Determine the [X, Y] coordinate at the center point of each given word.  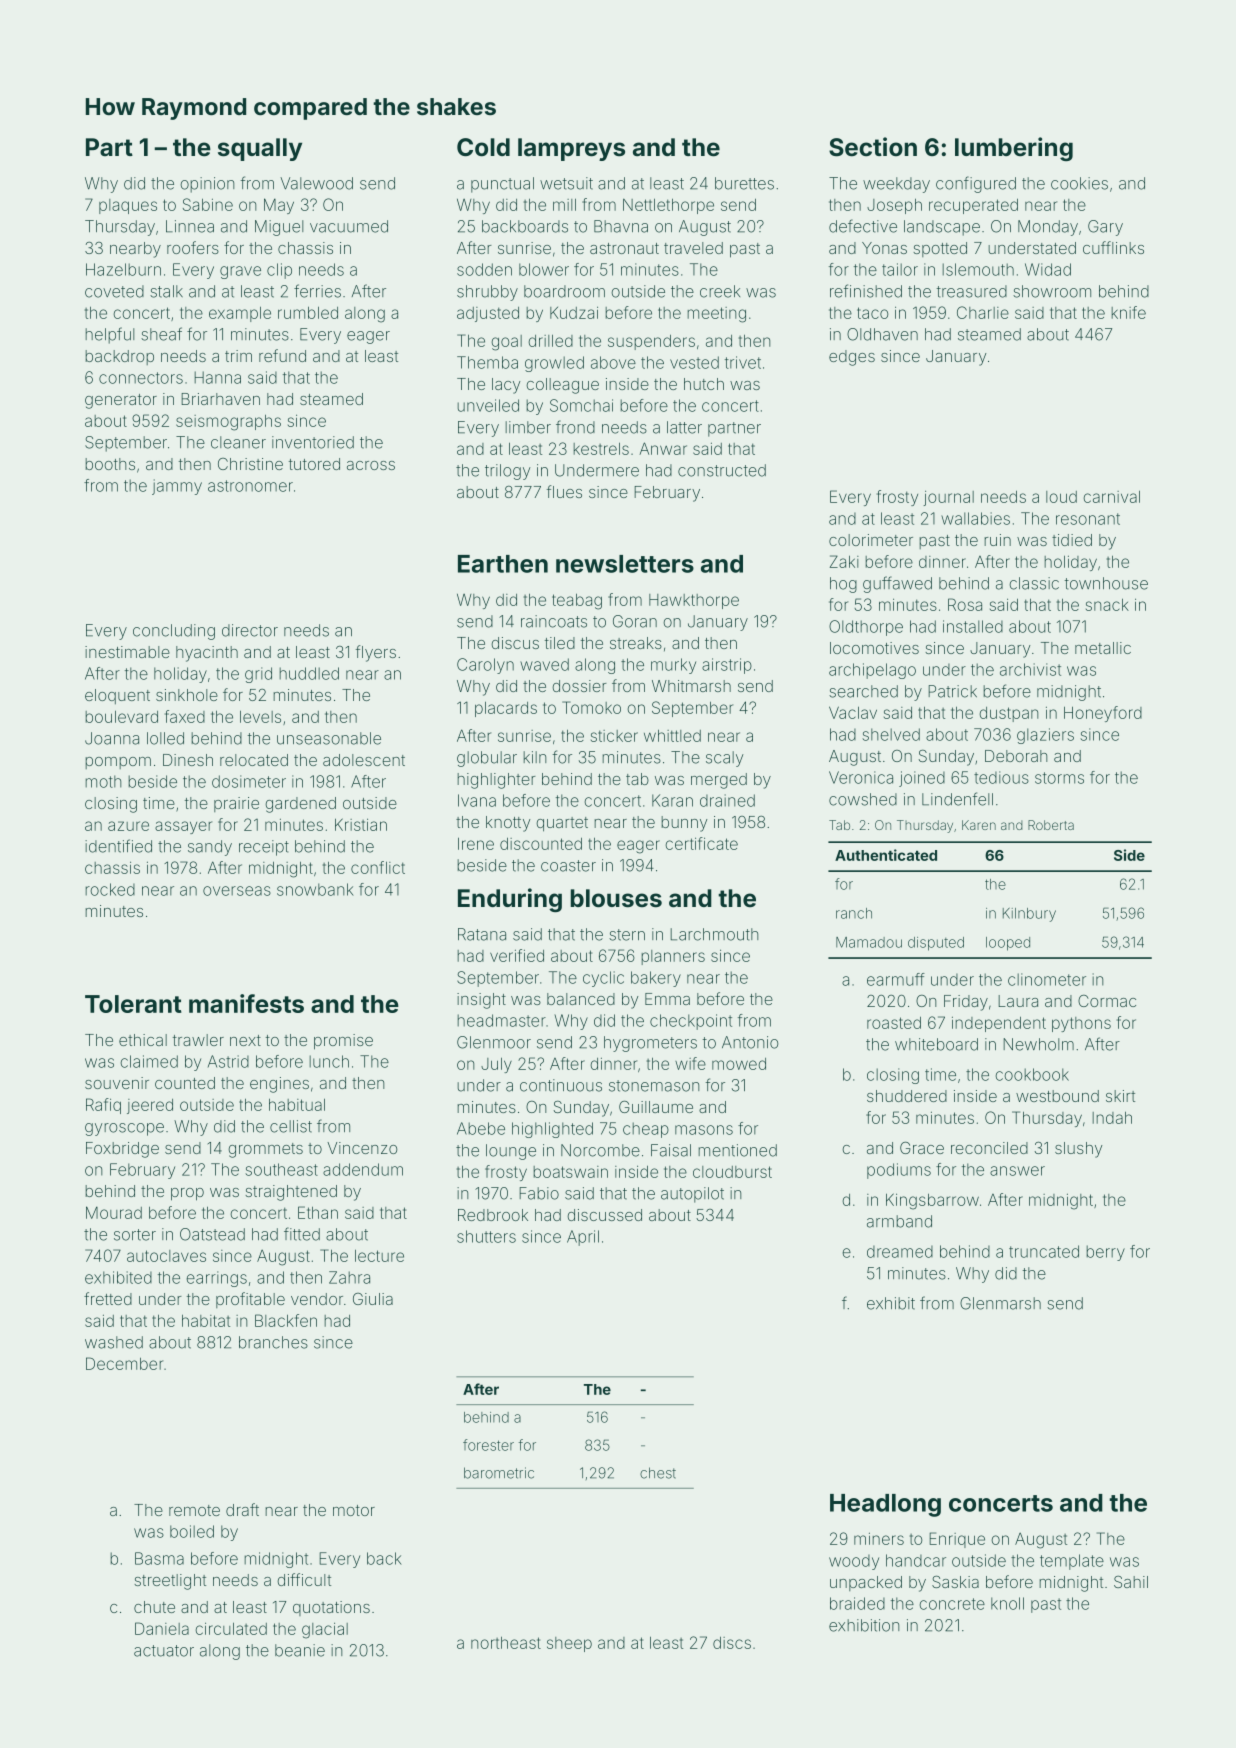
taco [872, 313]
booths [110, 464]
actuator [164, 1651]
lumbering [1014, 149]
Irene [476, 844]
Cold [483, 147]
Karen [979, 825]
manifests [246, 1003]
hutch [704, 384]
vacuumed [349, 226]
